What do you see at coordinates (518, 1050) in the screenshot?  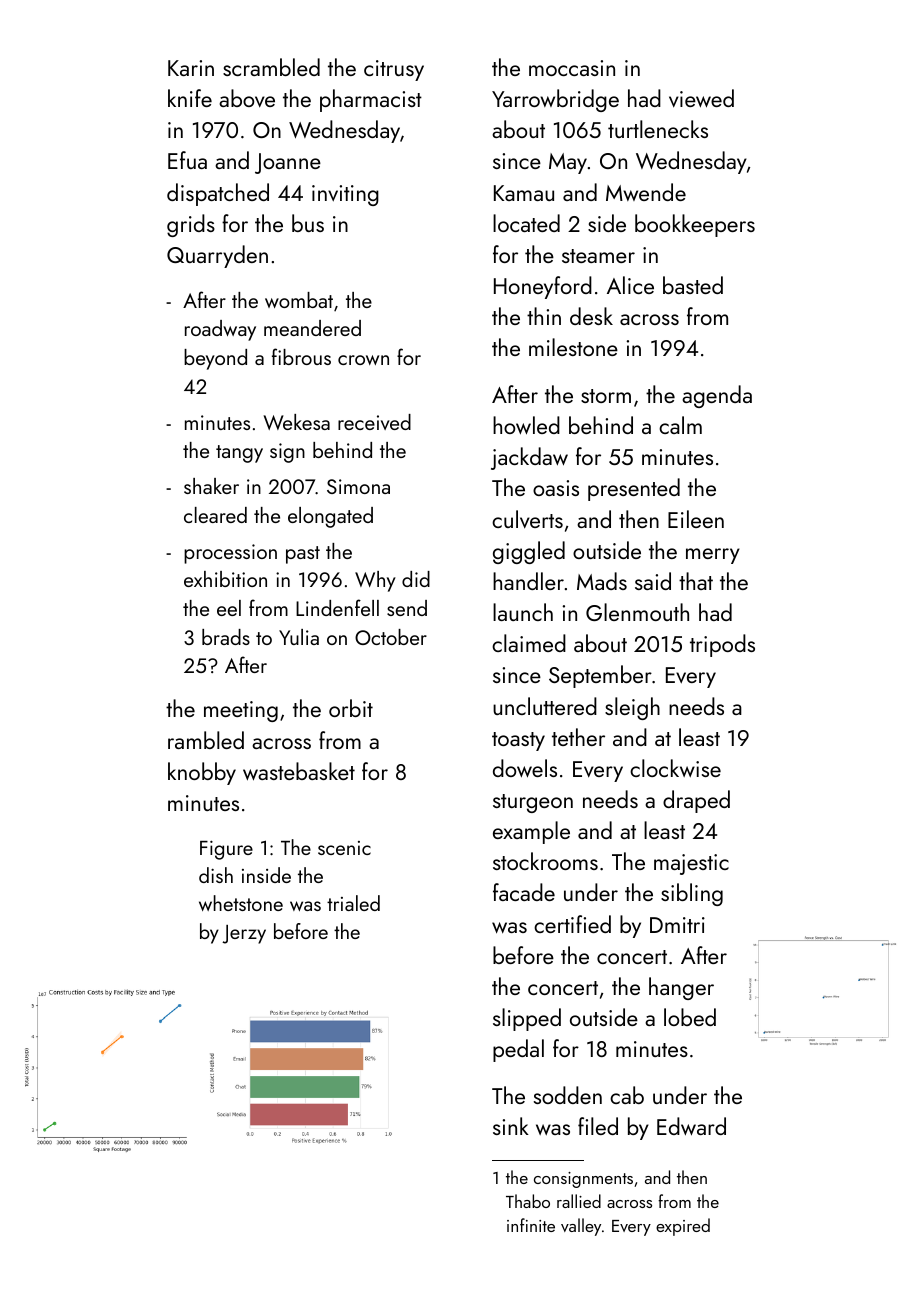 I see `pedal` at bounding box center [518, 1050].
